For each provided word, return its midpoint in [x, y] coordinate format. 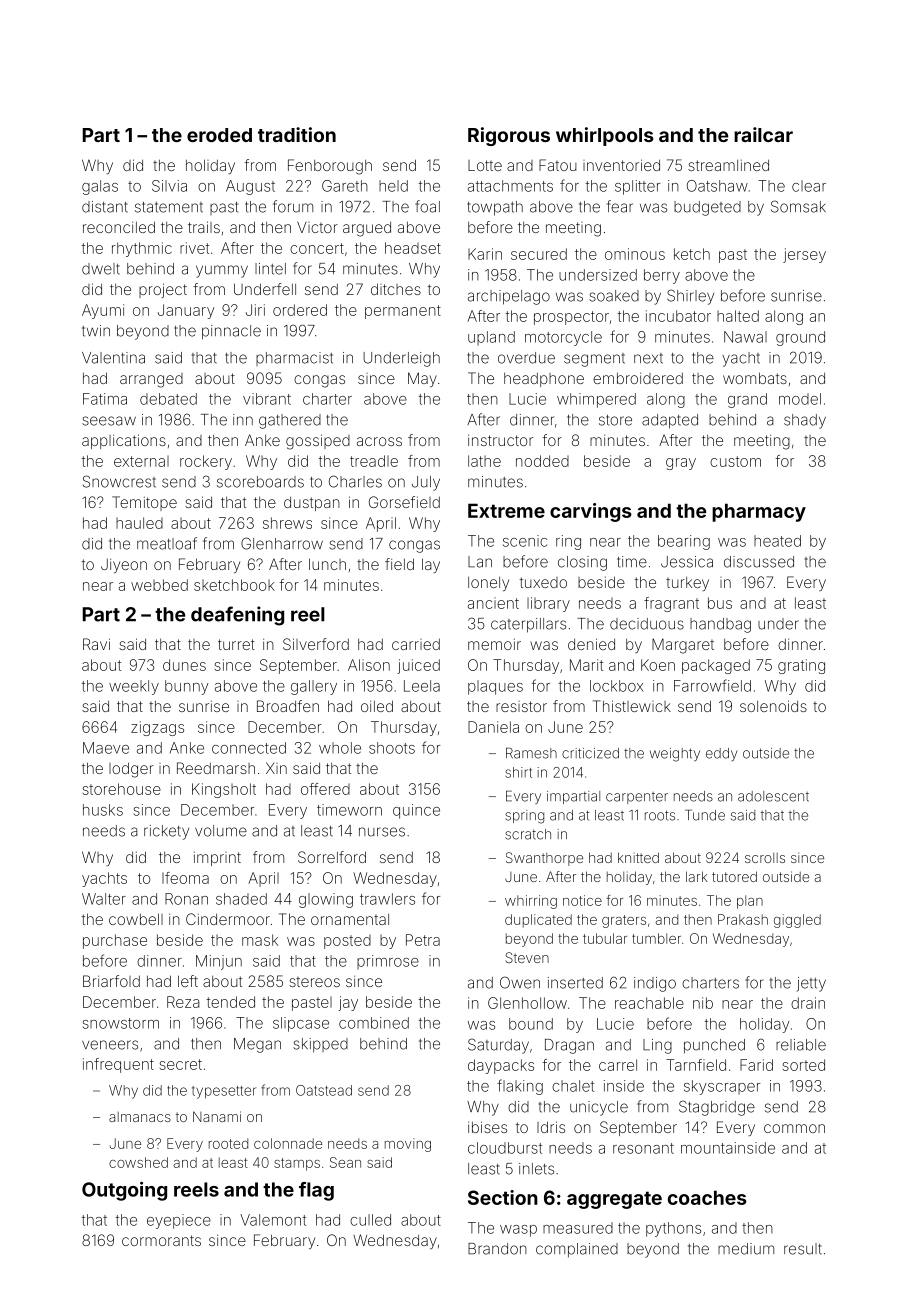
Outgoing [124, 1191]
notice [582, 900]
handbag [720, 625]
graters [624, 921]
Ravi [96, 644]
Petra [423, 940]
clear [809, 186]
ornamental [350, 919]
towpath [495, 208]
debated [168, 399]
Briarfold [111, 981]
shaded [241, 899]
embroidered [638, 378]
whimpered [596, 400]
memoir [494, 644]
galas [100, 187]
